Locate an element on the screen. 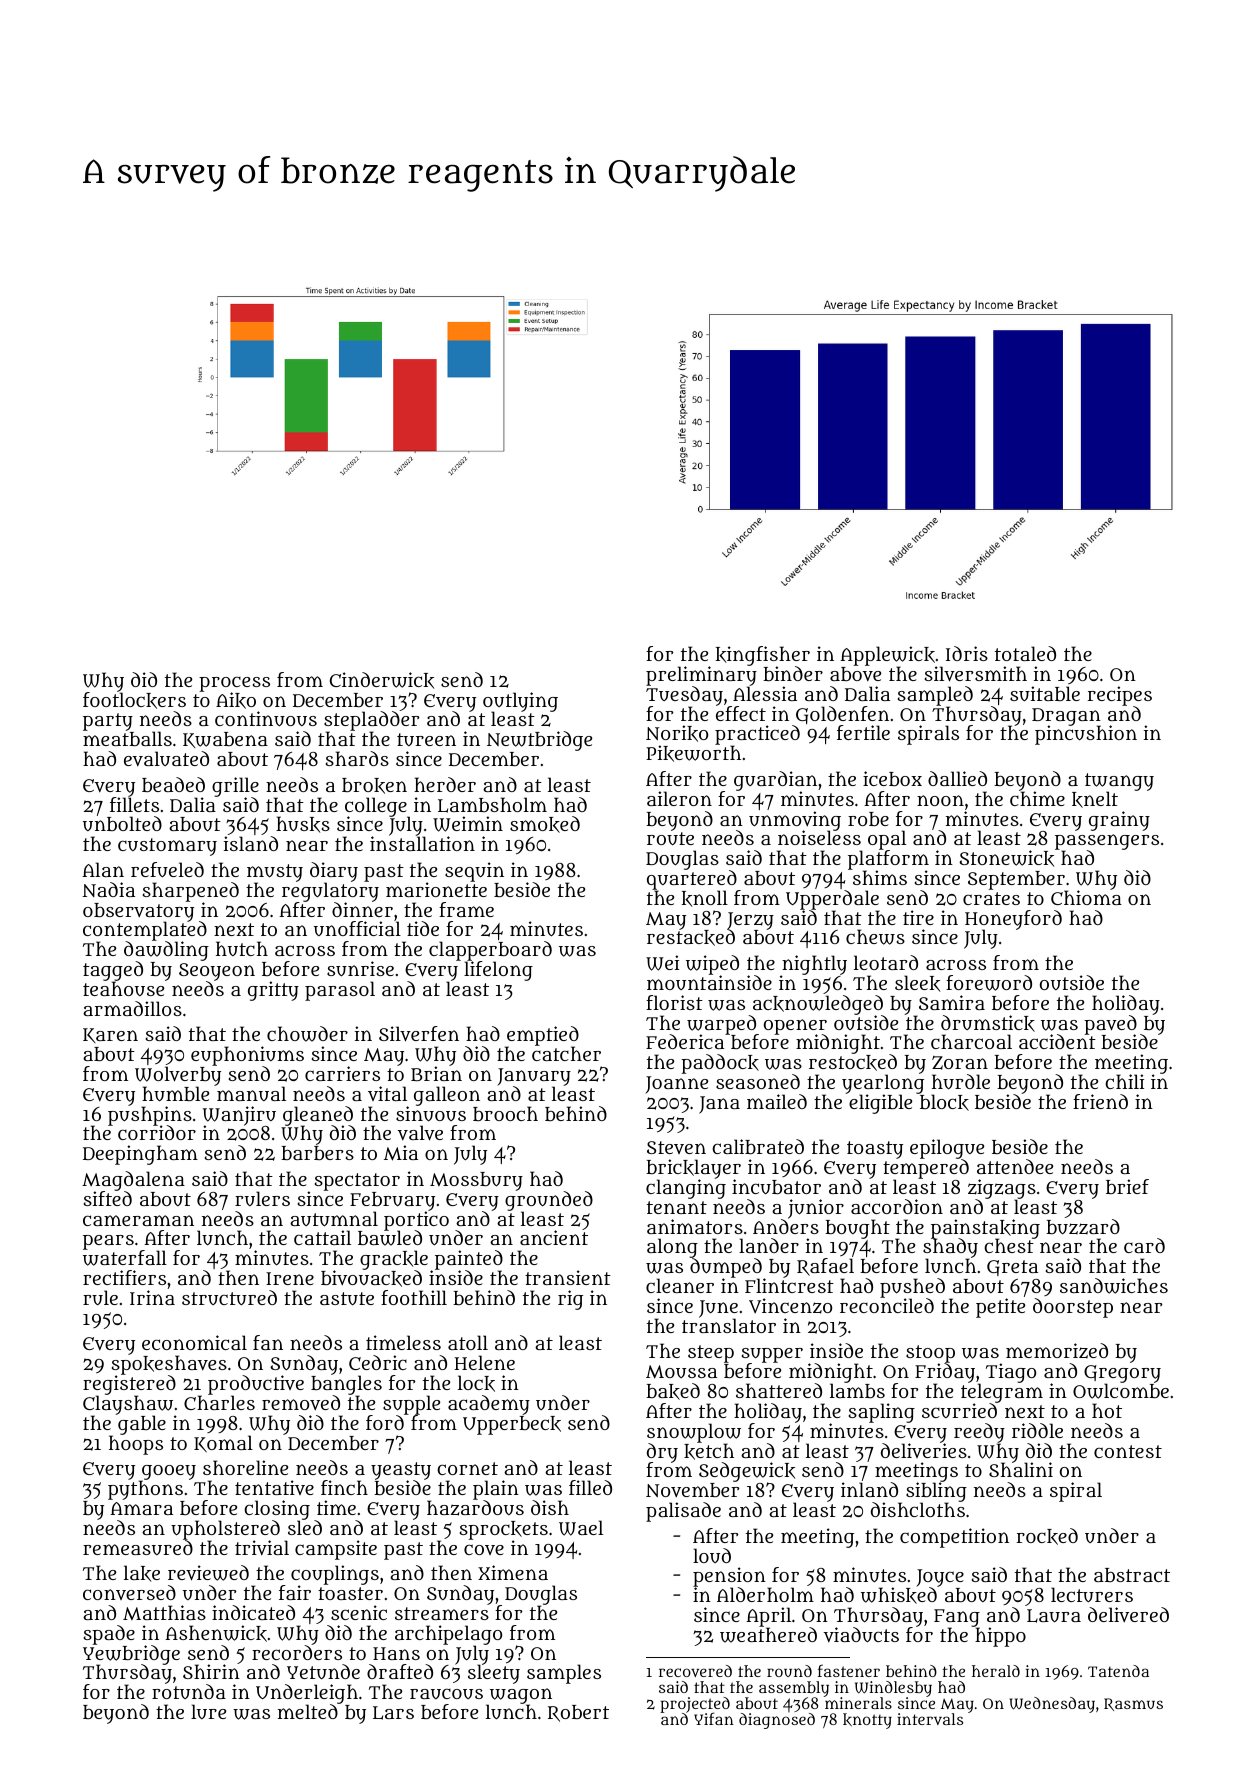 The height and width of the screenshot is (1782, 1260). memorized is located at coordinates (1057, 1351).
